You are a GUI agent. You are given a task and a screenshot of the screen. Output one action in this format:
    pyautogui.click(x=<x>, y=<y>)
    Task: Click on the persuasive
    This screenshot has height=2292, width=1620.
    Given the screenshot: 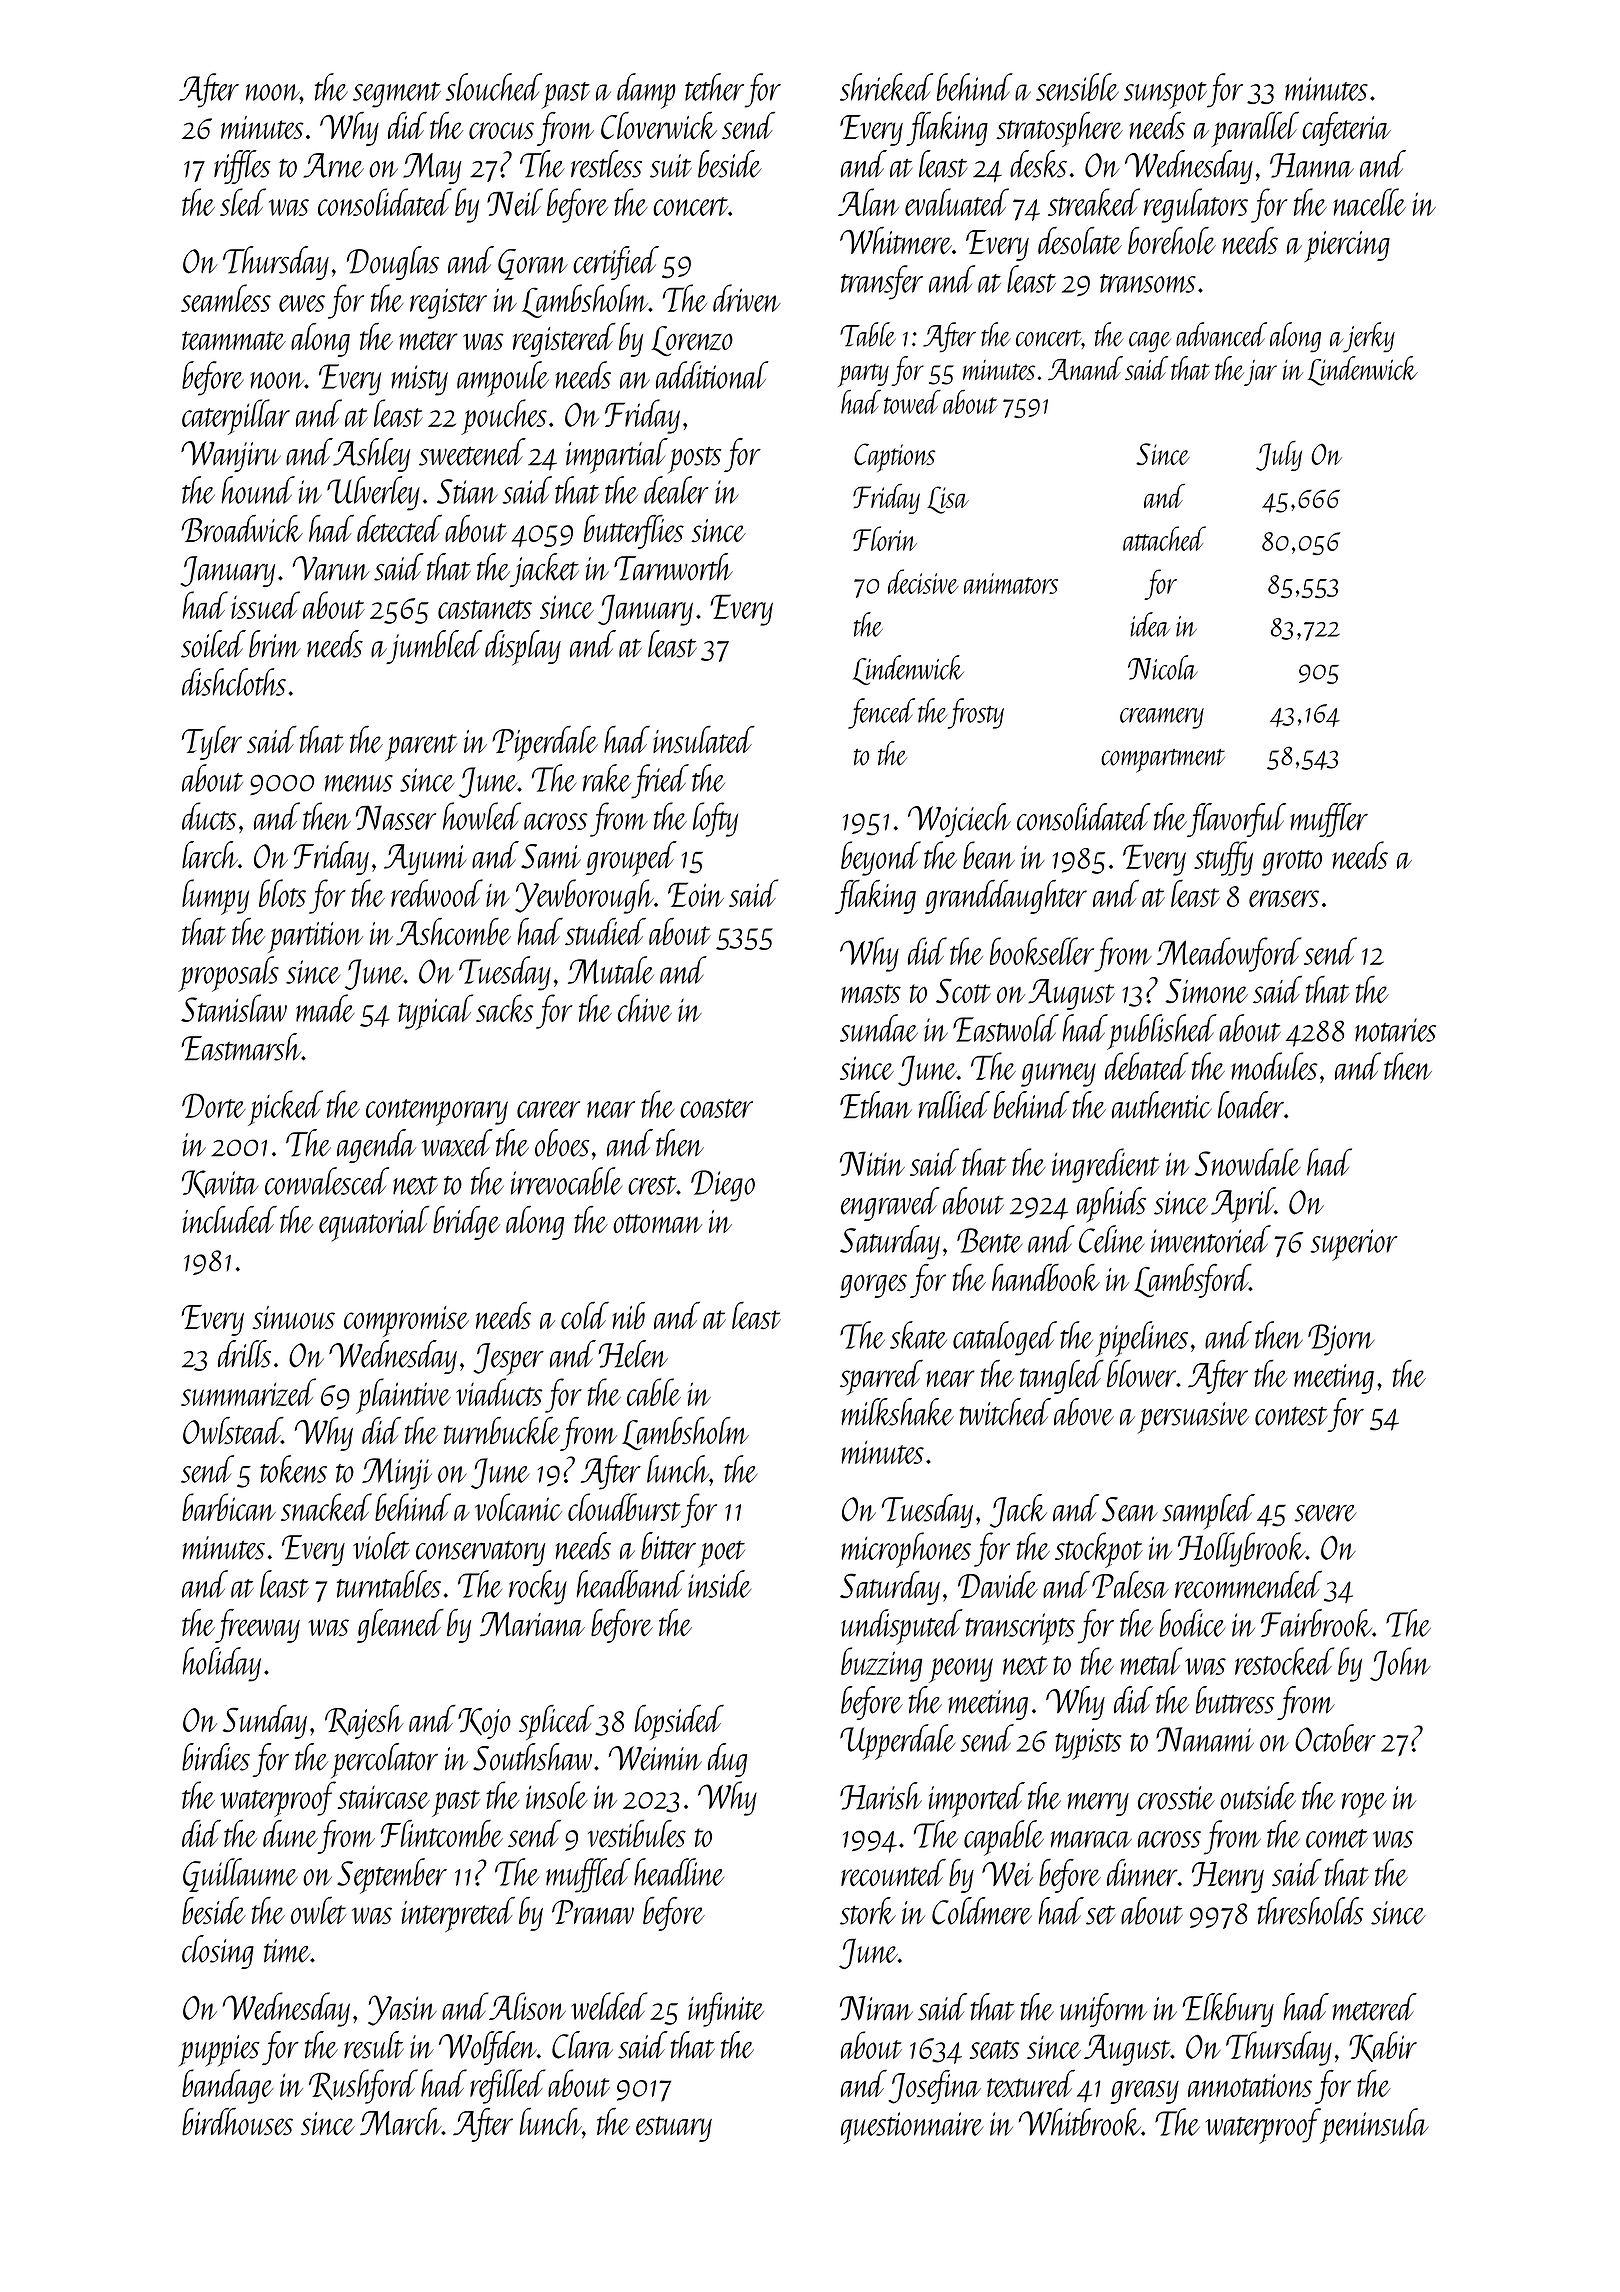 What is the action you would take?
    pyautogui.click(x=1193, y=1418)
